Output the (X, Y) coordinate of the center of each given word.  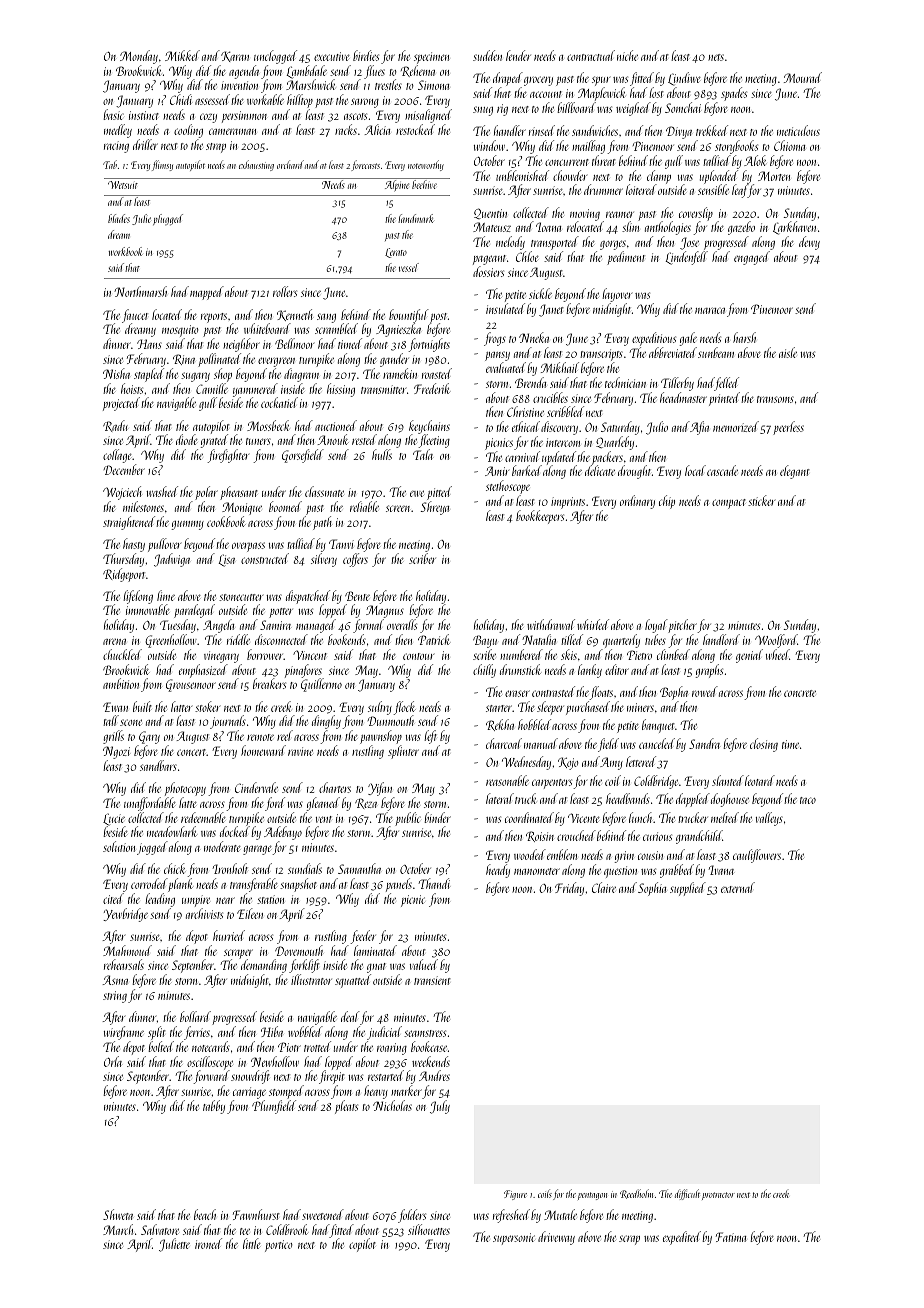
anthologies (668, 228)
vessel (409, 267)
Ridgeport (124, 575)
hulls (382, 454)
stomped (286, 1092)
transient (432, 980)
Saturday (620, 428)
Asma (115, 980)
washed (162, 491)
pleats (346, 1107)
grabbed (677, 871)
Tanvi (341, 544)
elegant (795, 472)
